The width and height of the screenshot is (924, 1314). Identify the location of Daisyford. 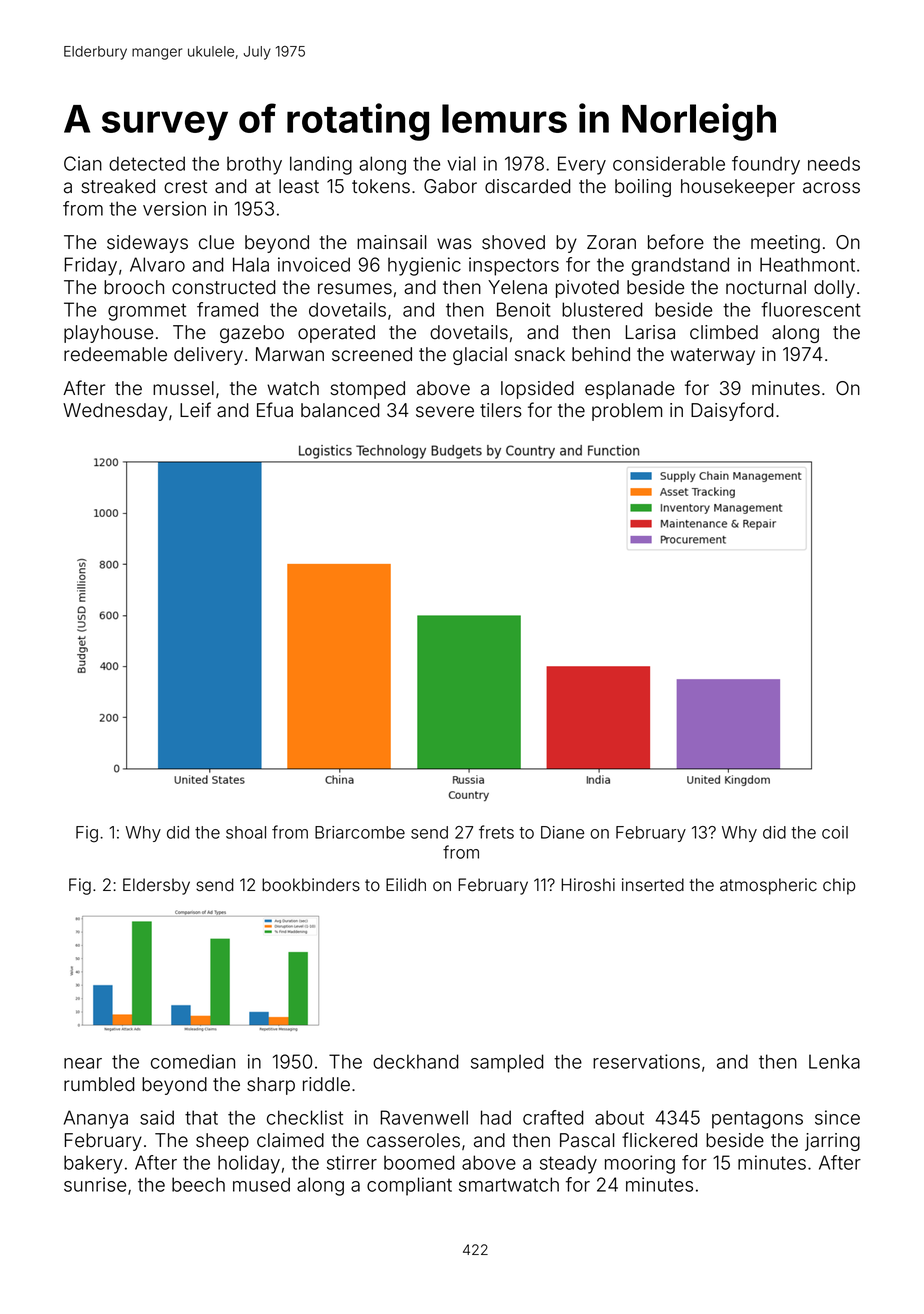
(732, 411).
